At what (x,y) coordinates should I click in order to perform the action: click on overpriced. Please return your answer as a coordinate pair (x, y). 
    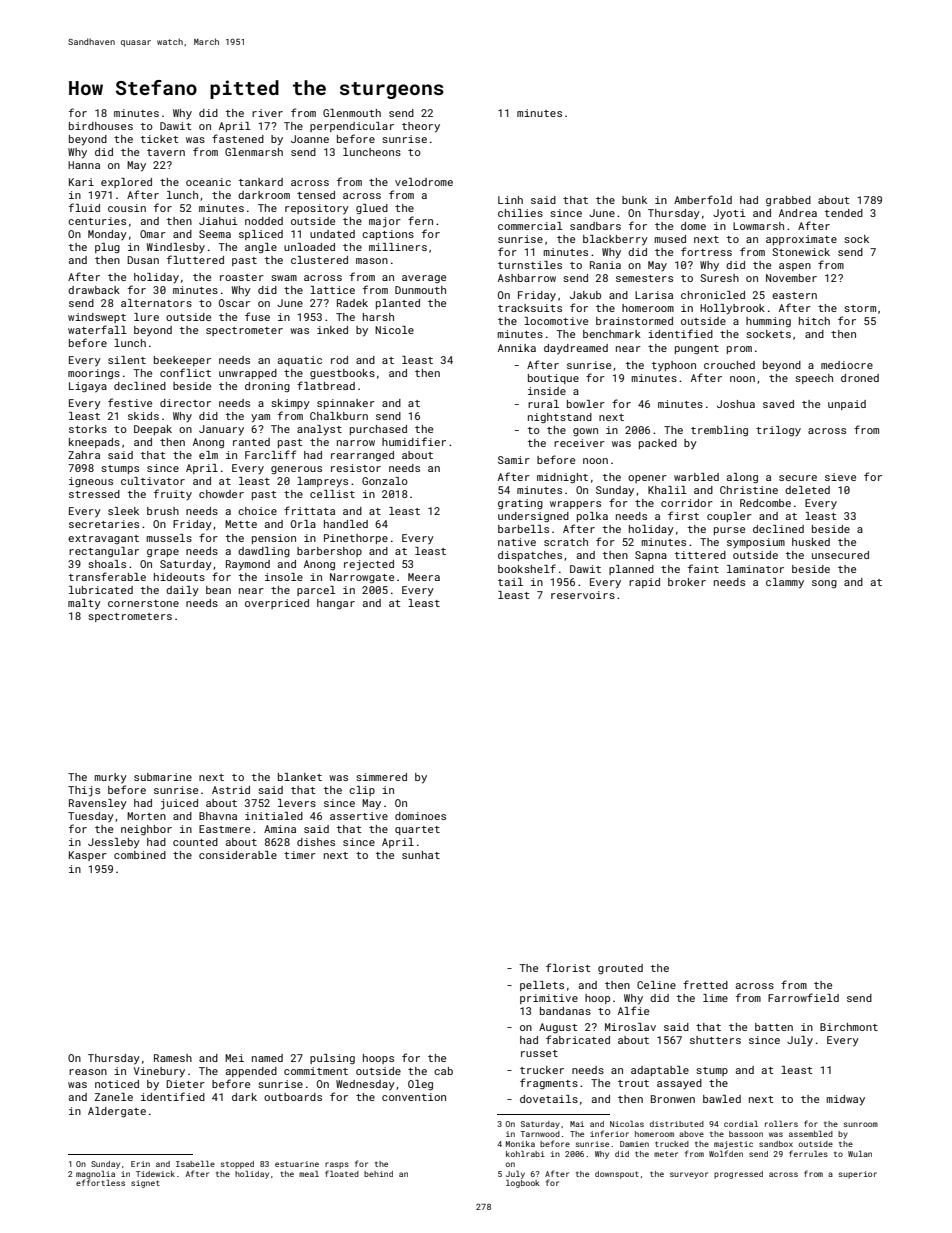
    Looking at the image, I should click on (277, 604).
